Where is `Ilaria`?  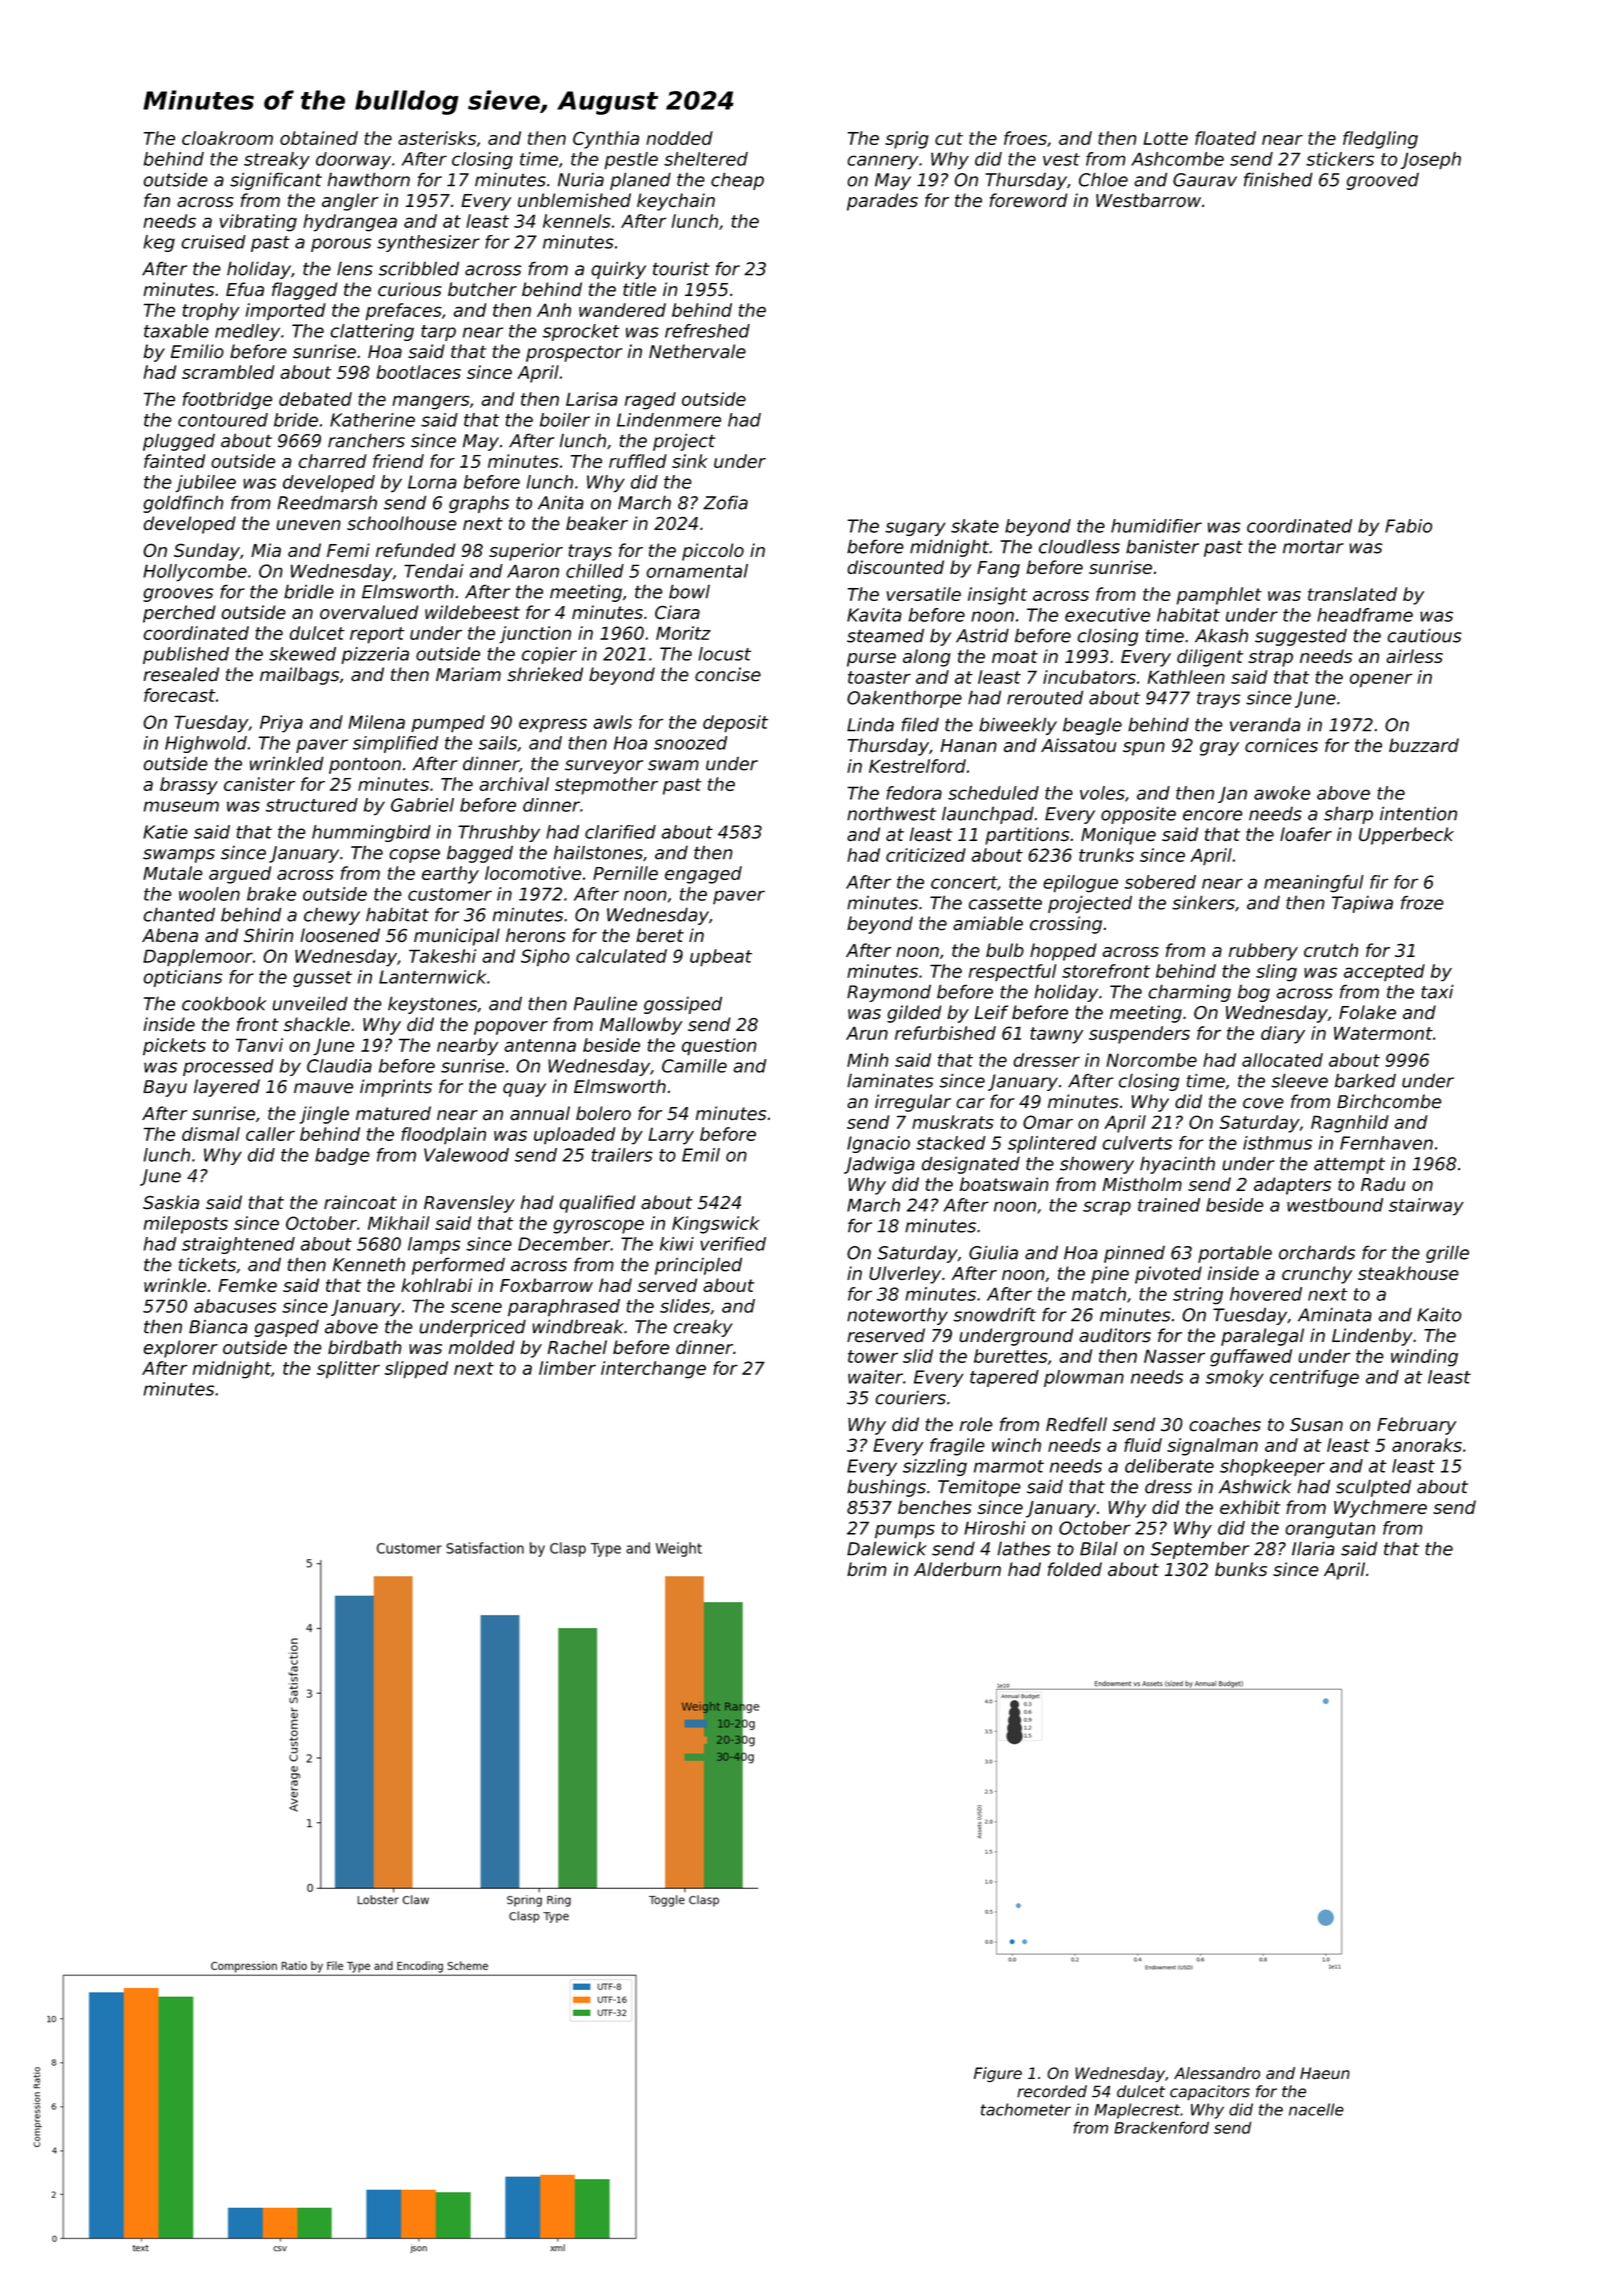
Ilaria is located at coordinates (1313, 1548).
